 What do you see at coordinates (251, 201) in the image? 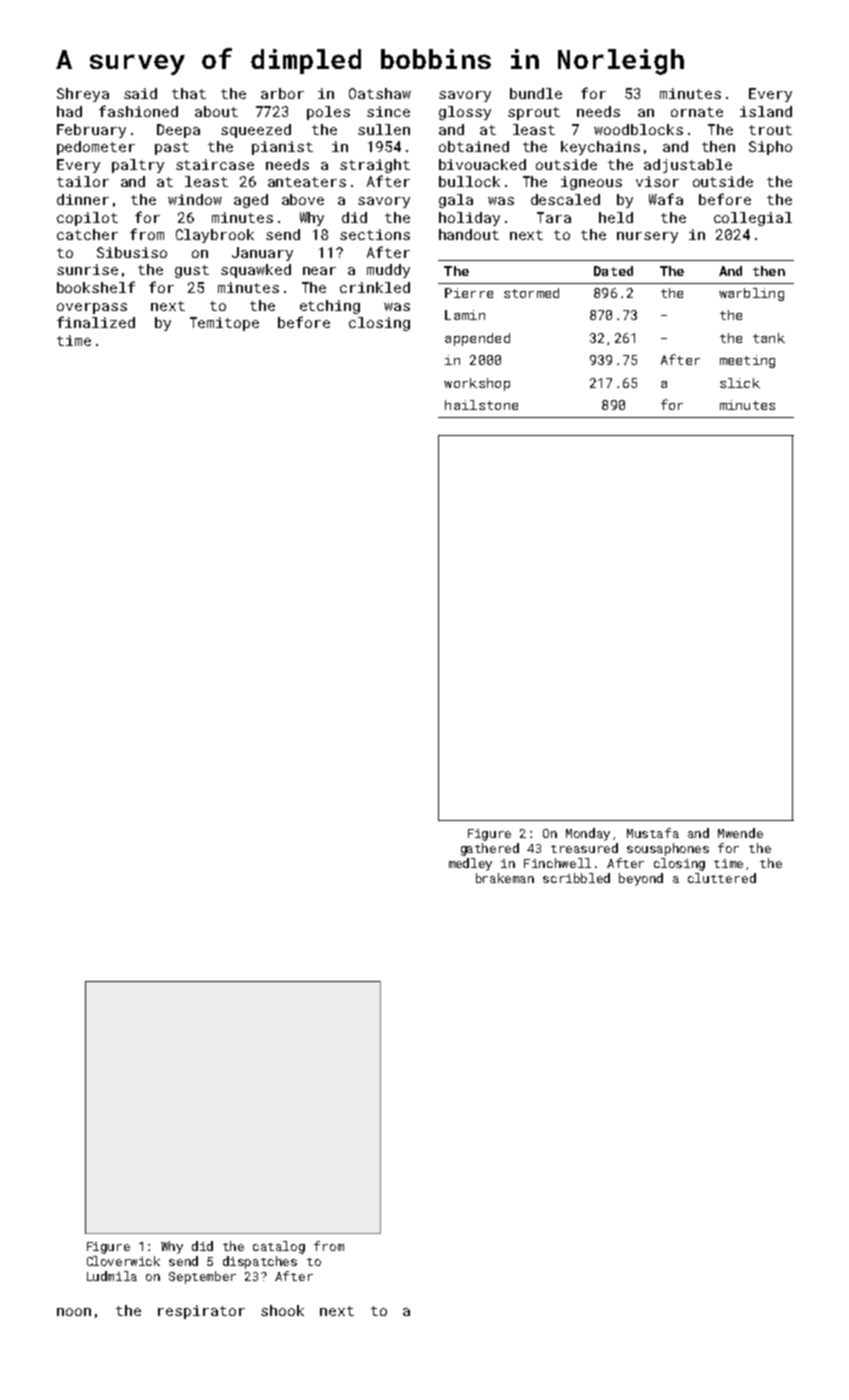
I see `aged` at bounding box center [251, 201].
